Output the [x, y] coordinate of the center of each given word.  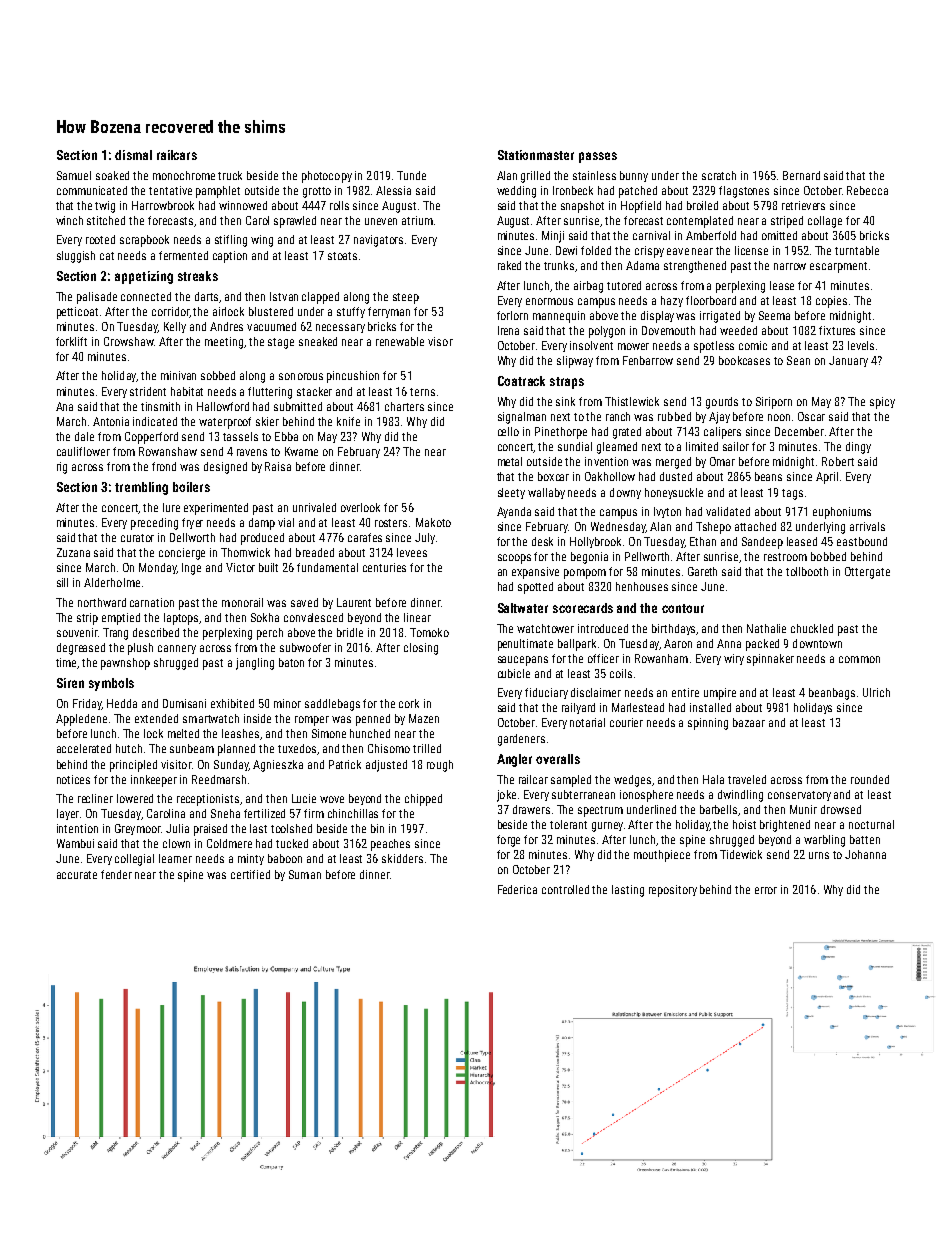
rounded [870, 779]
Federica [517, 889]
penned [373, 720]
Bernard [801, 175]
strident [148, 391]
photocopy [327, 177]
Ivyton [667, 512]
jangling [255, 664]
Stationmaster [536, 155]
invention [606, 461]
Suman [305, 874]
